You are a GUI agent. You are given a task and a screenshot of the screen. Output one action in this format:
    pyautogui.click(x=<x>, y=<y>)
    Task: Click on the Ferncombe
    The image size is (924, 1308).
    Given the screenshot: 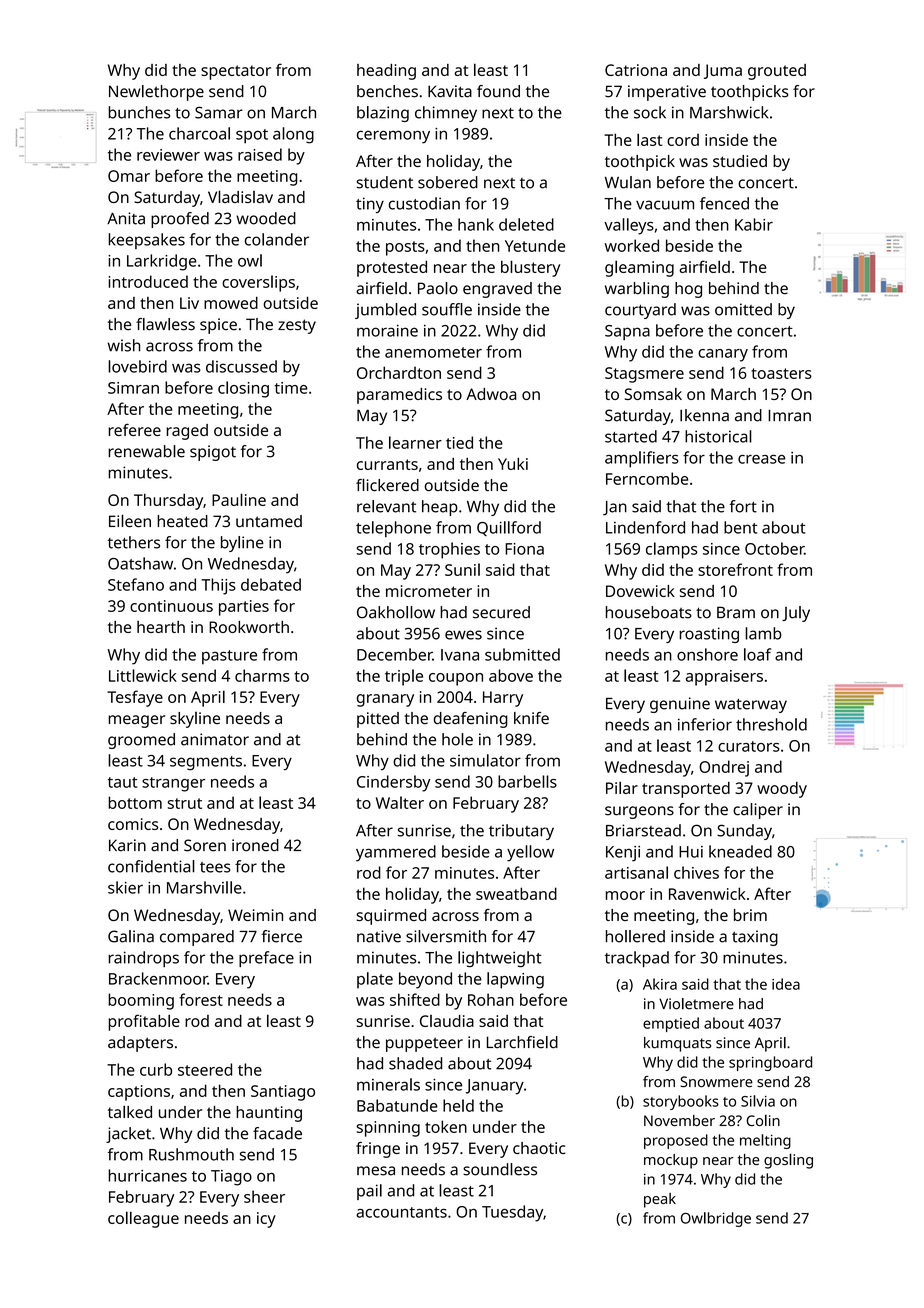 What is the action you would take?
    pyautogui.click(x=647, y=478)
